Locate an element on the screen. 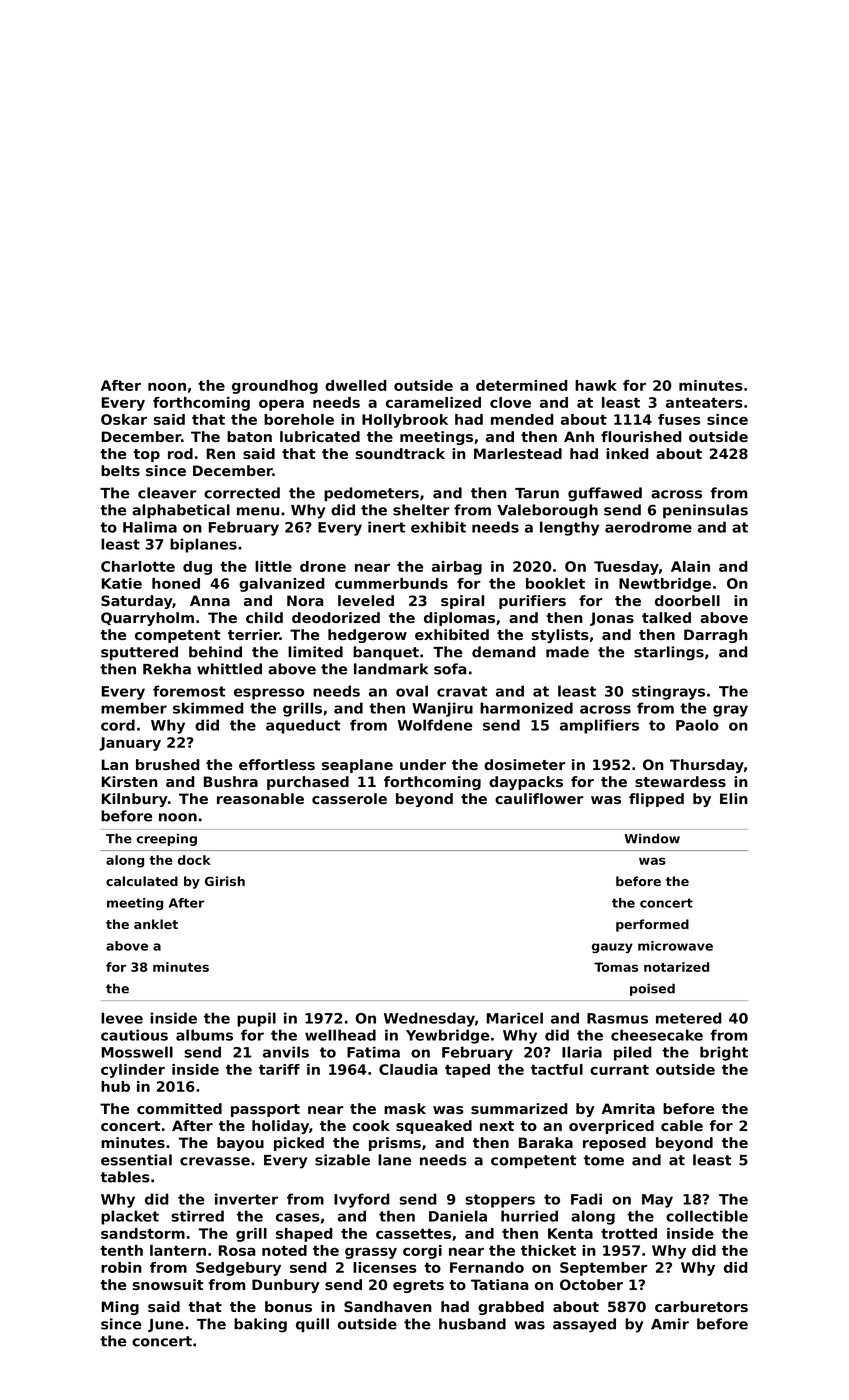  levee is located at coordinates (122, 1018).
